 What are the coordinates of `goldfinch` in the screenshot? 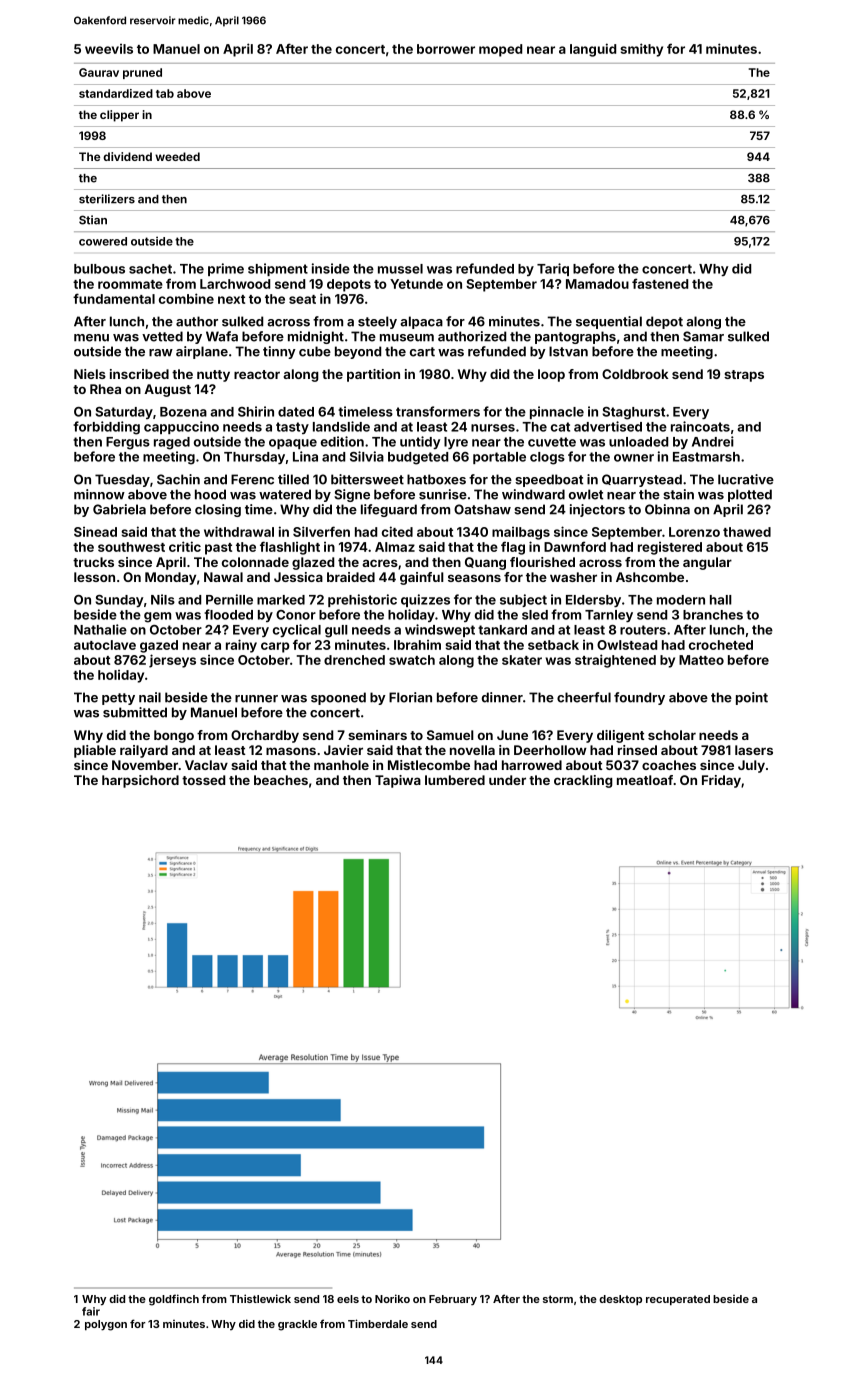 It's located at (174, 1300).
